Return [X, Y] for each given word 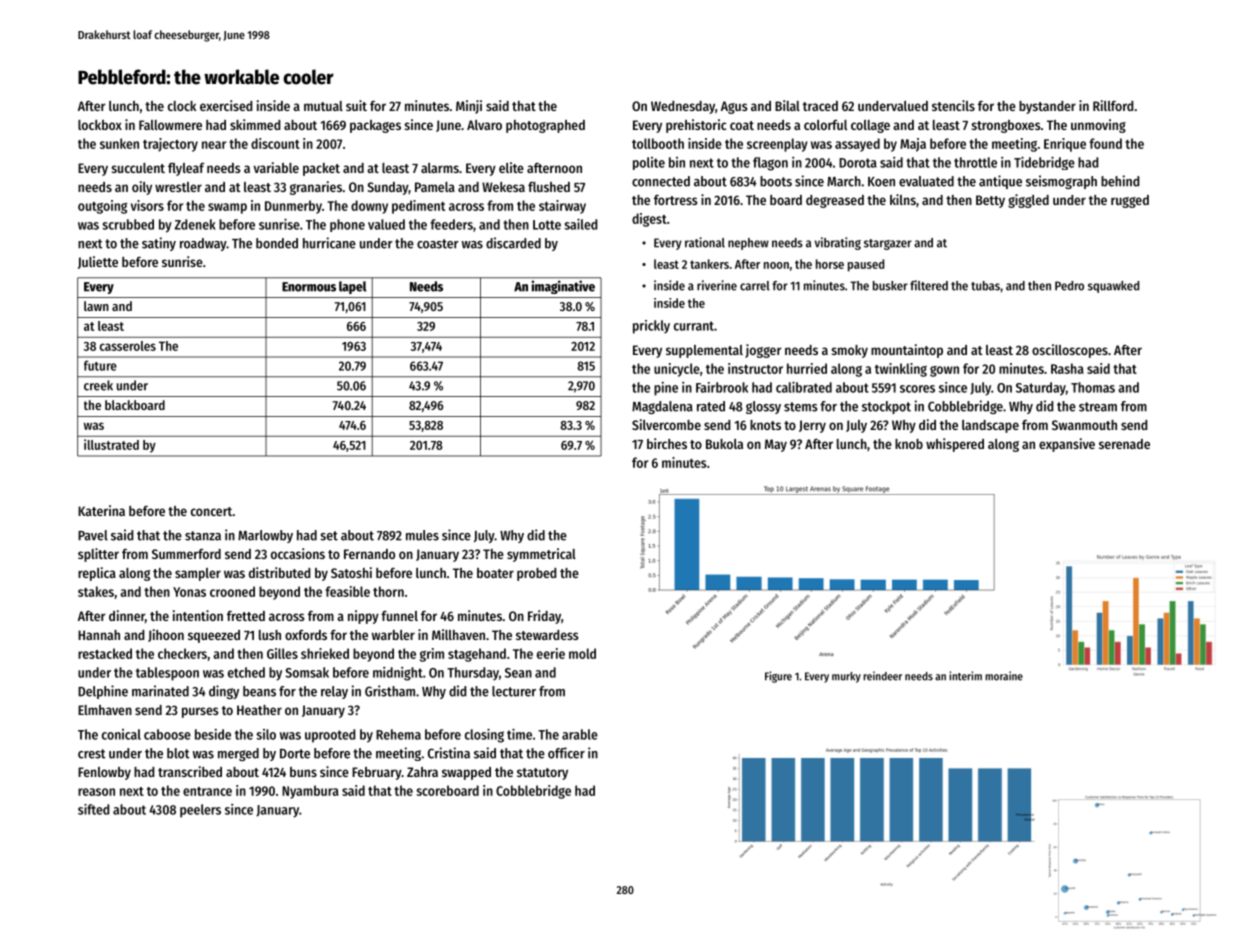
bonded [277, 243]
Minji [469, 107]
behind [1120, 181]
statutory [542, 774]
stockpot [886, 407]
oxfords [306, 635]
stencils [953, 105]
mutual [323, 106]
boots [776, 181]
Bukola [724, 444]
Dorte [295, 754]
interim [965, 676]
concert [211, 511]
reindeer [882, 676]
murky [846, 677]
